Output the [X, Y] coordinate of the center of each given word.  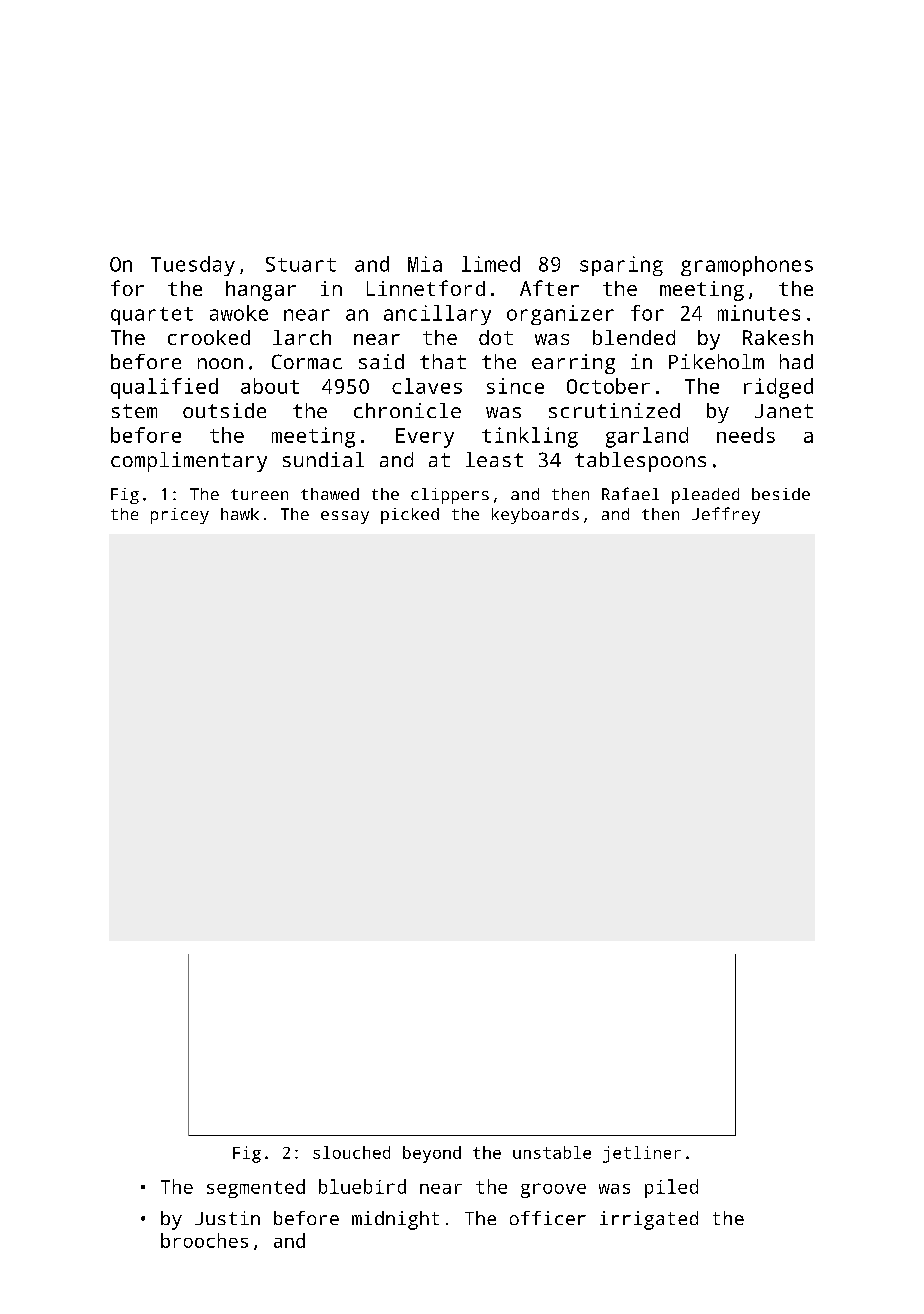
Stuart [301, 264]
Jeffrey [726, 515]
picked [410, 516]
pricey [180, 516]
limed [491, 264]
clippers [450, 496]
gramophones [747, 266]
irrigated [649, 1220]
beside [781, 494]
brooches [204, 1240]
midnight [395, 1220]
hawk [240, 514]
